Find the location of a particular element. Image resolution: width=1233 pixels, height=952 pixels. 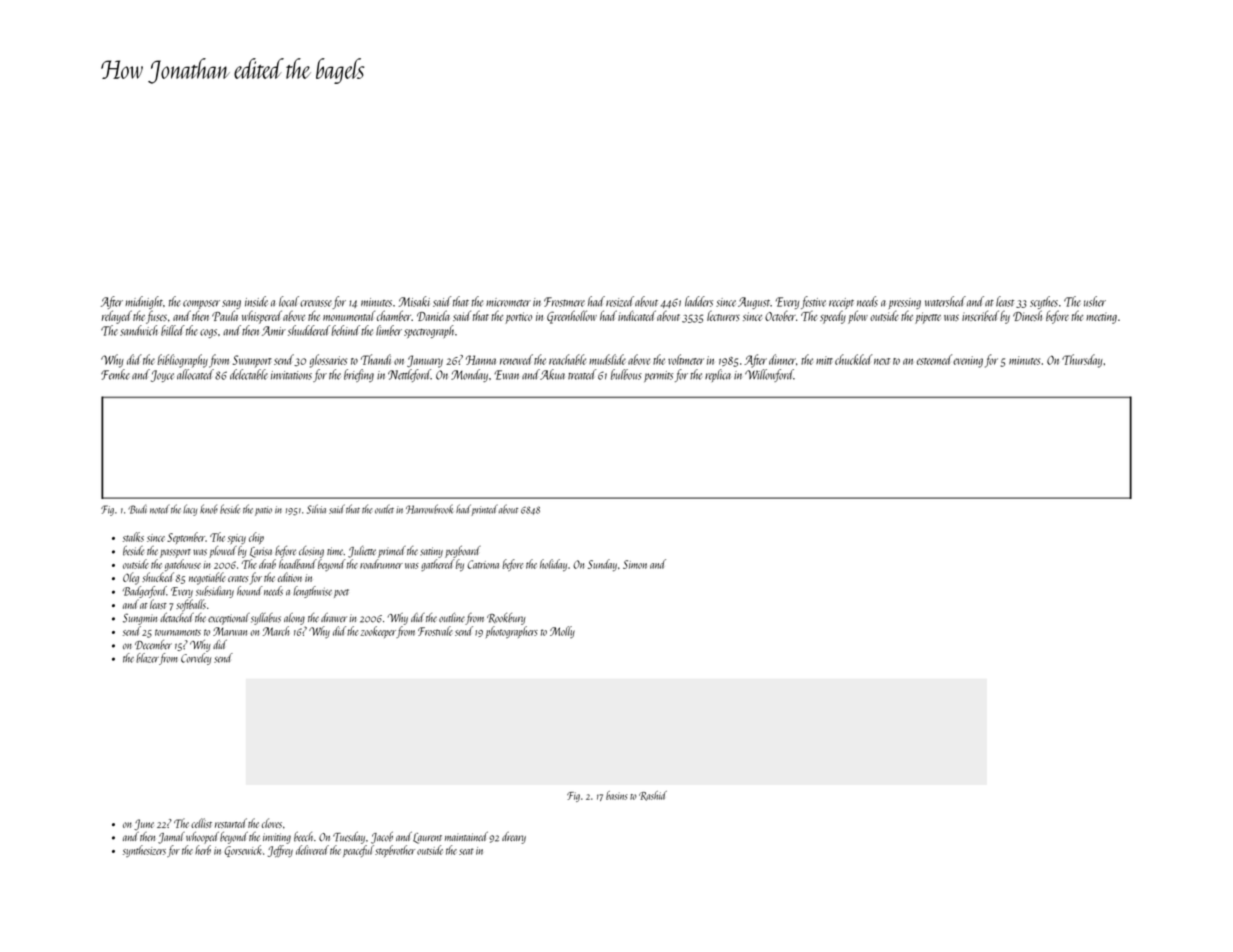

Gorsewick is located at coordinates (243, 851).
